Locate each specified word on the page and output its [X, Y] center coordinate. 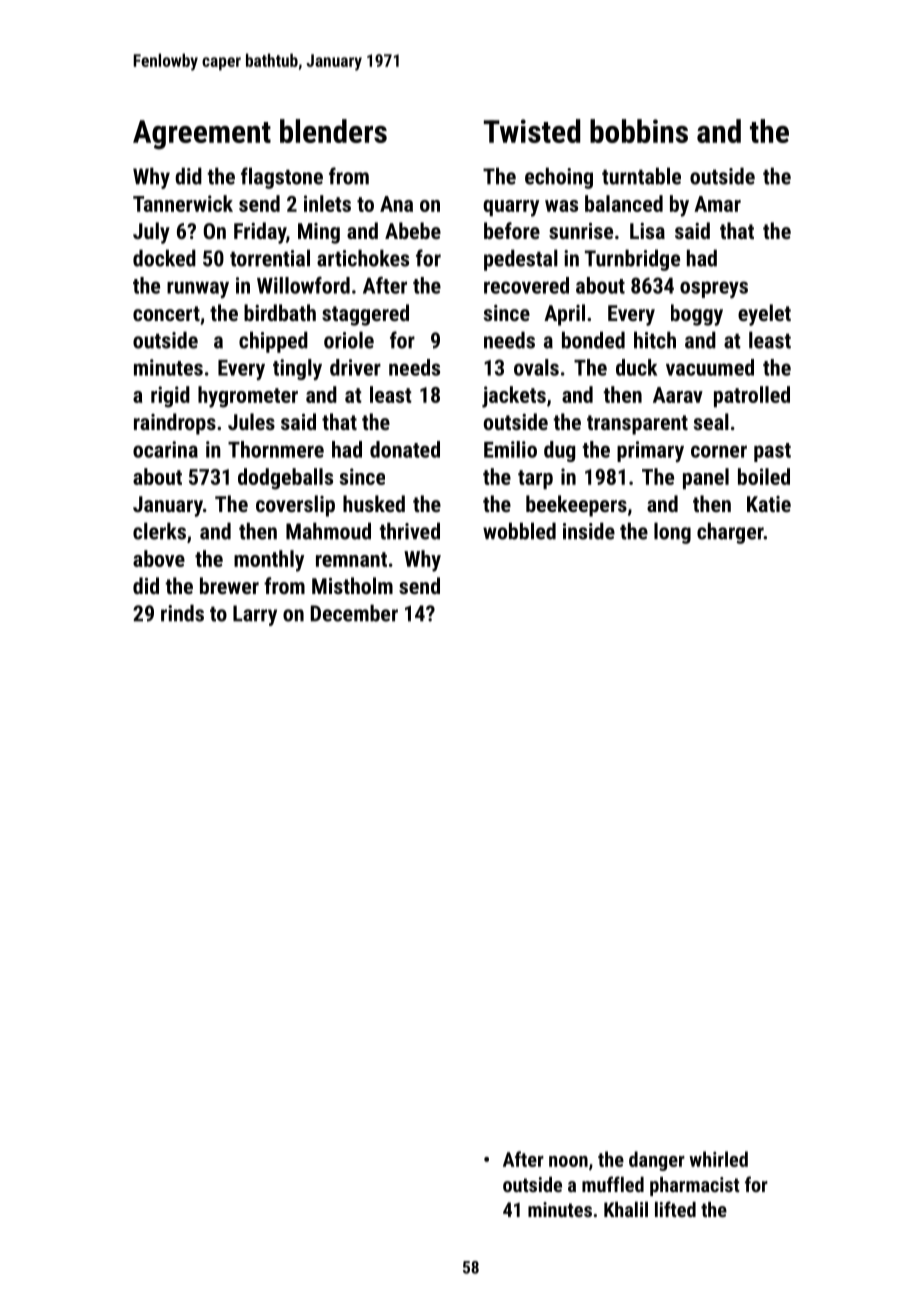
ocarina [165, 449]
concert [166, 313]
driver [355, 367]
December [354, 613]
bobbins [639, 131]
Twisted [532, 131]
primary [650, 451]
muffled [613, 1184]
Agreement [202, 135]
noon [568, 1161]
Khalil [626, 1209]
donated [405, 449]
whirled [718, 1159]
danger [657, 1161]
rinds [182, 613]
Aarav [678, 395]
